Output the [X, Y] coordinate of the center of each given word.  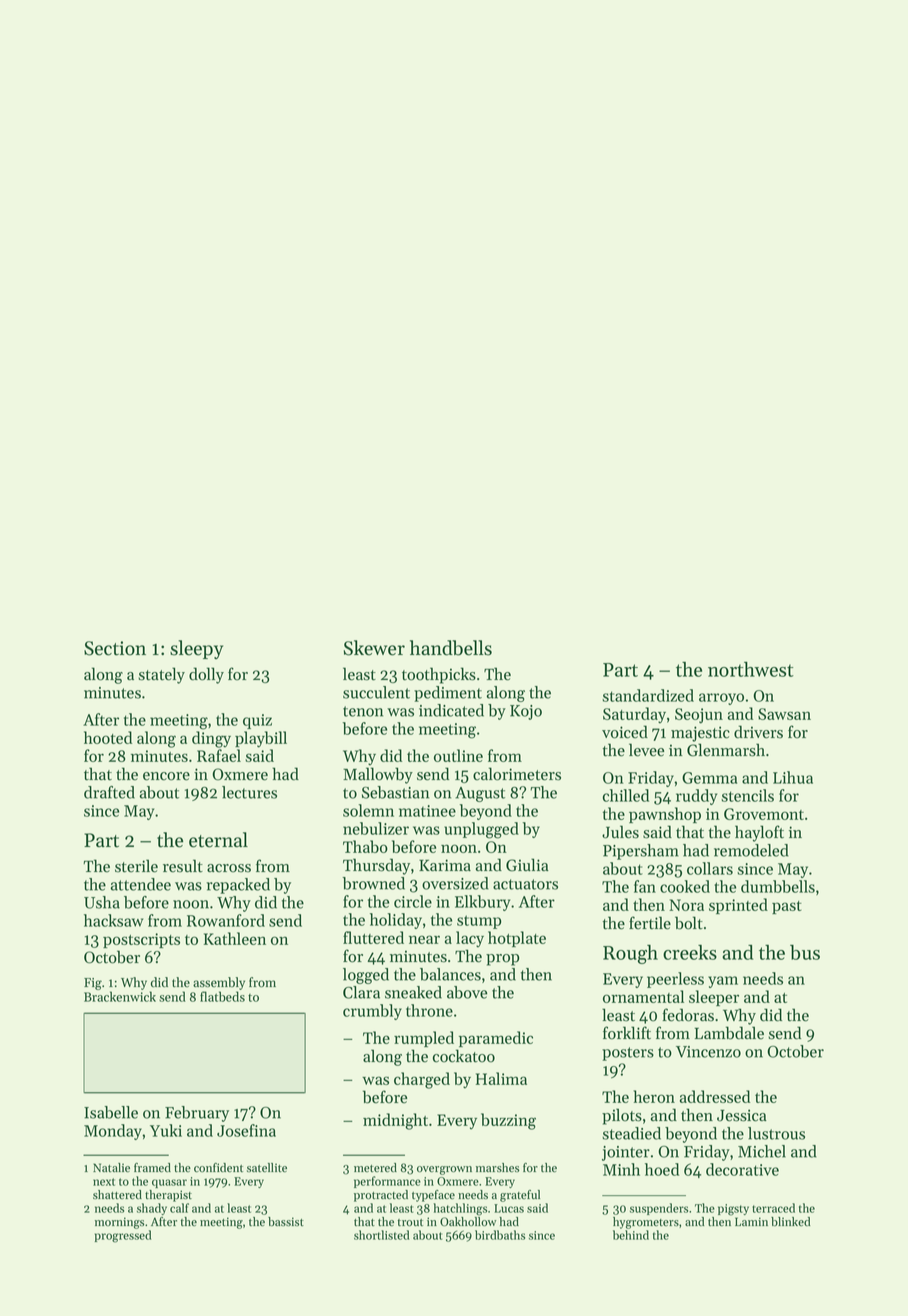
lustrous [776, 1133]
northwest [751, 669]
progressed [123, 1236]
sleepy [196, 649]
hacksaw [113, 920]
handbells [451, 648]
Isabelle [111, 1112]
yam [723, 982]
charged [422, 1080]
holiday [396, 921]
